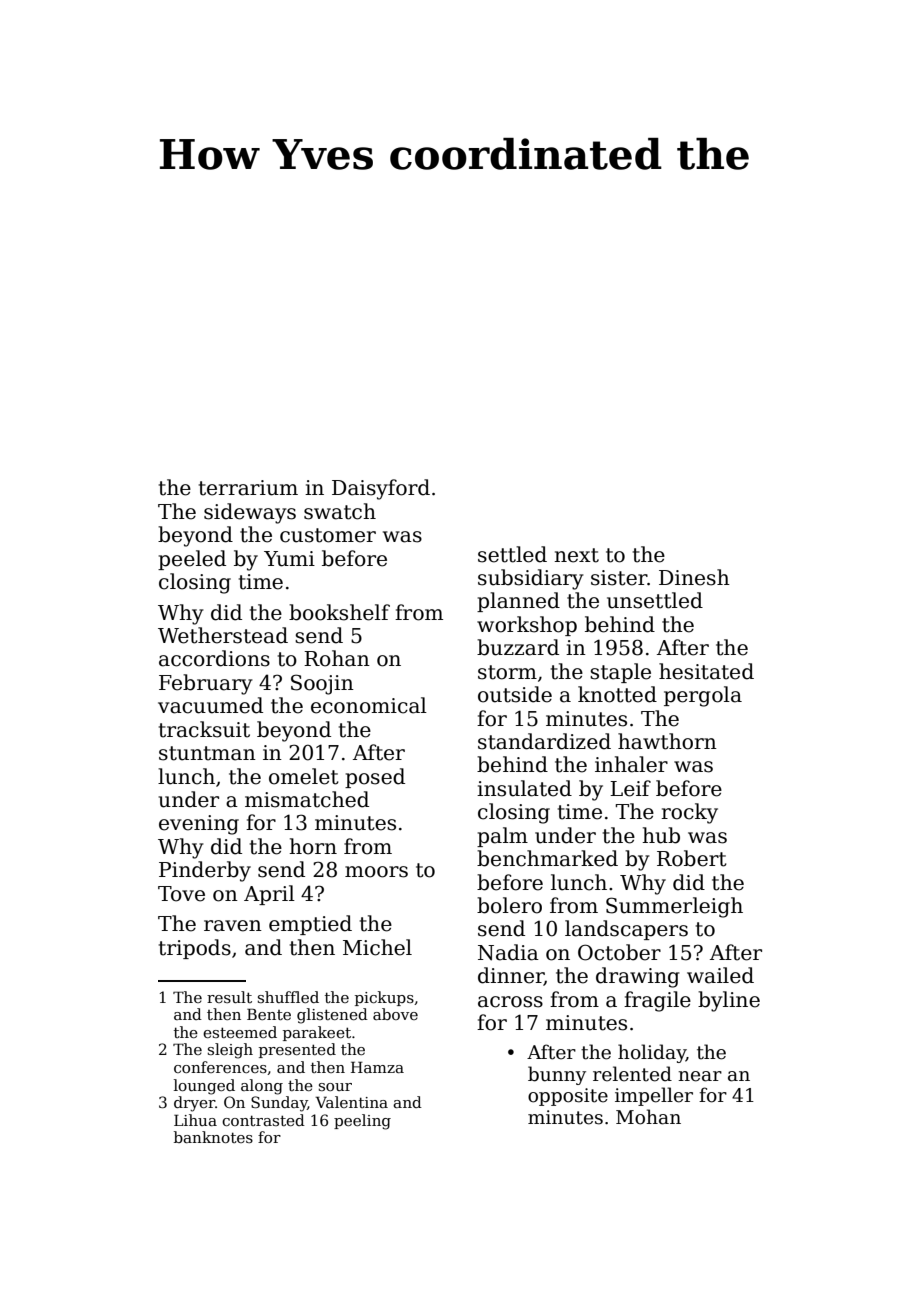 This screenshot has width=924, height=1311. What do you see at coordinates (248, 488) in the screenshot?
I see `terrarium` at bounding box center [248, 488].
